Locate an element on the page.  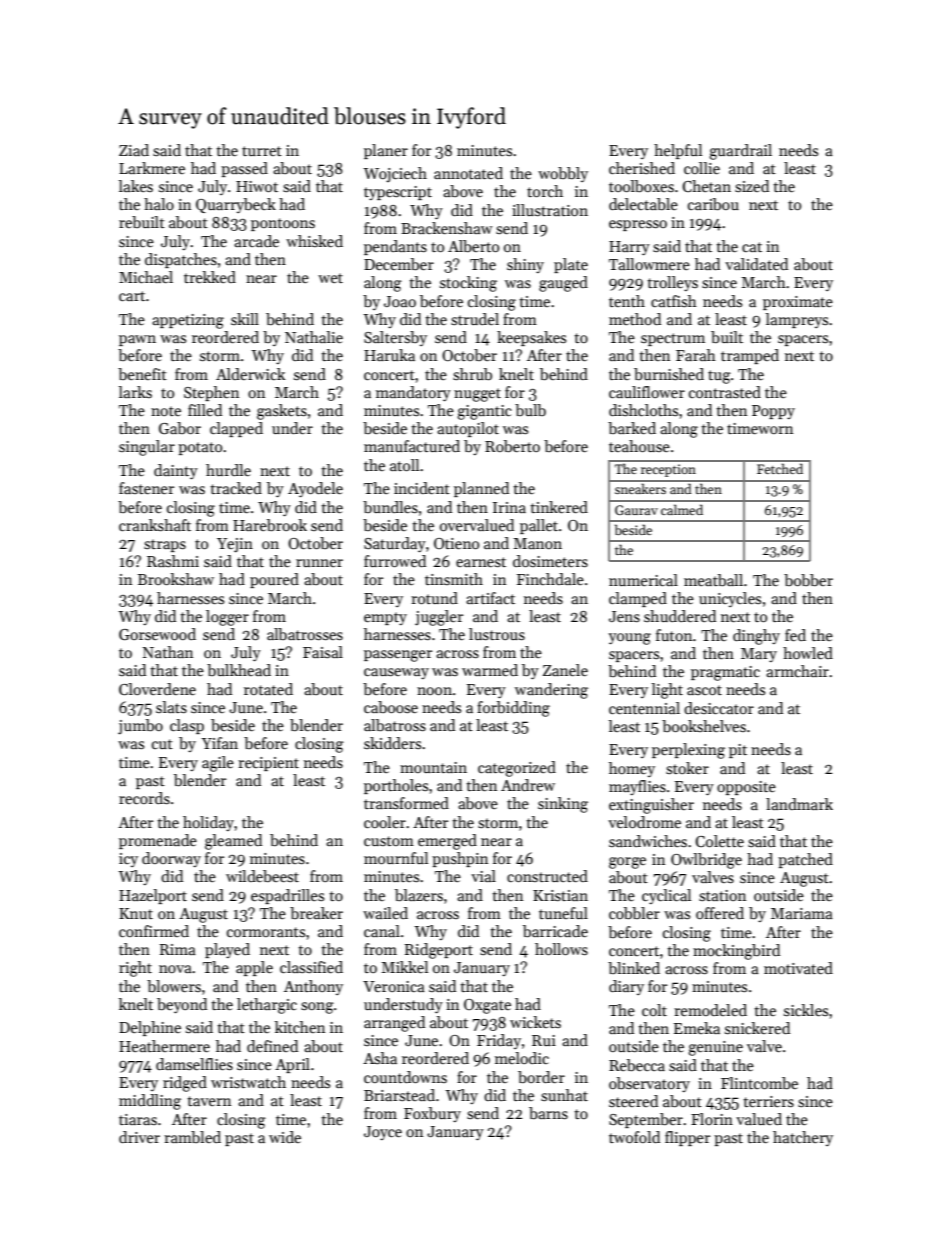
Alderwick is located at coordinates (250, 374).
